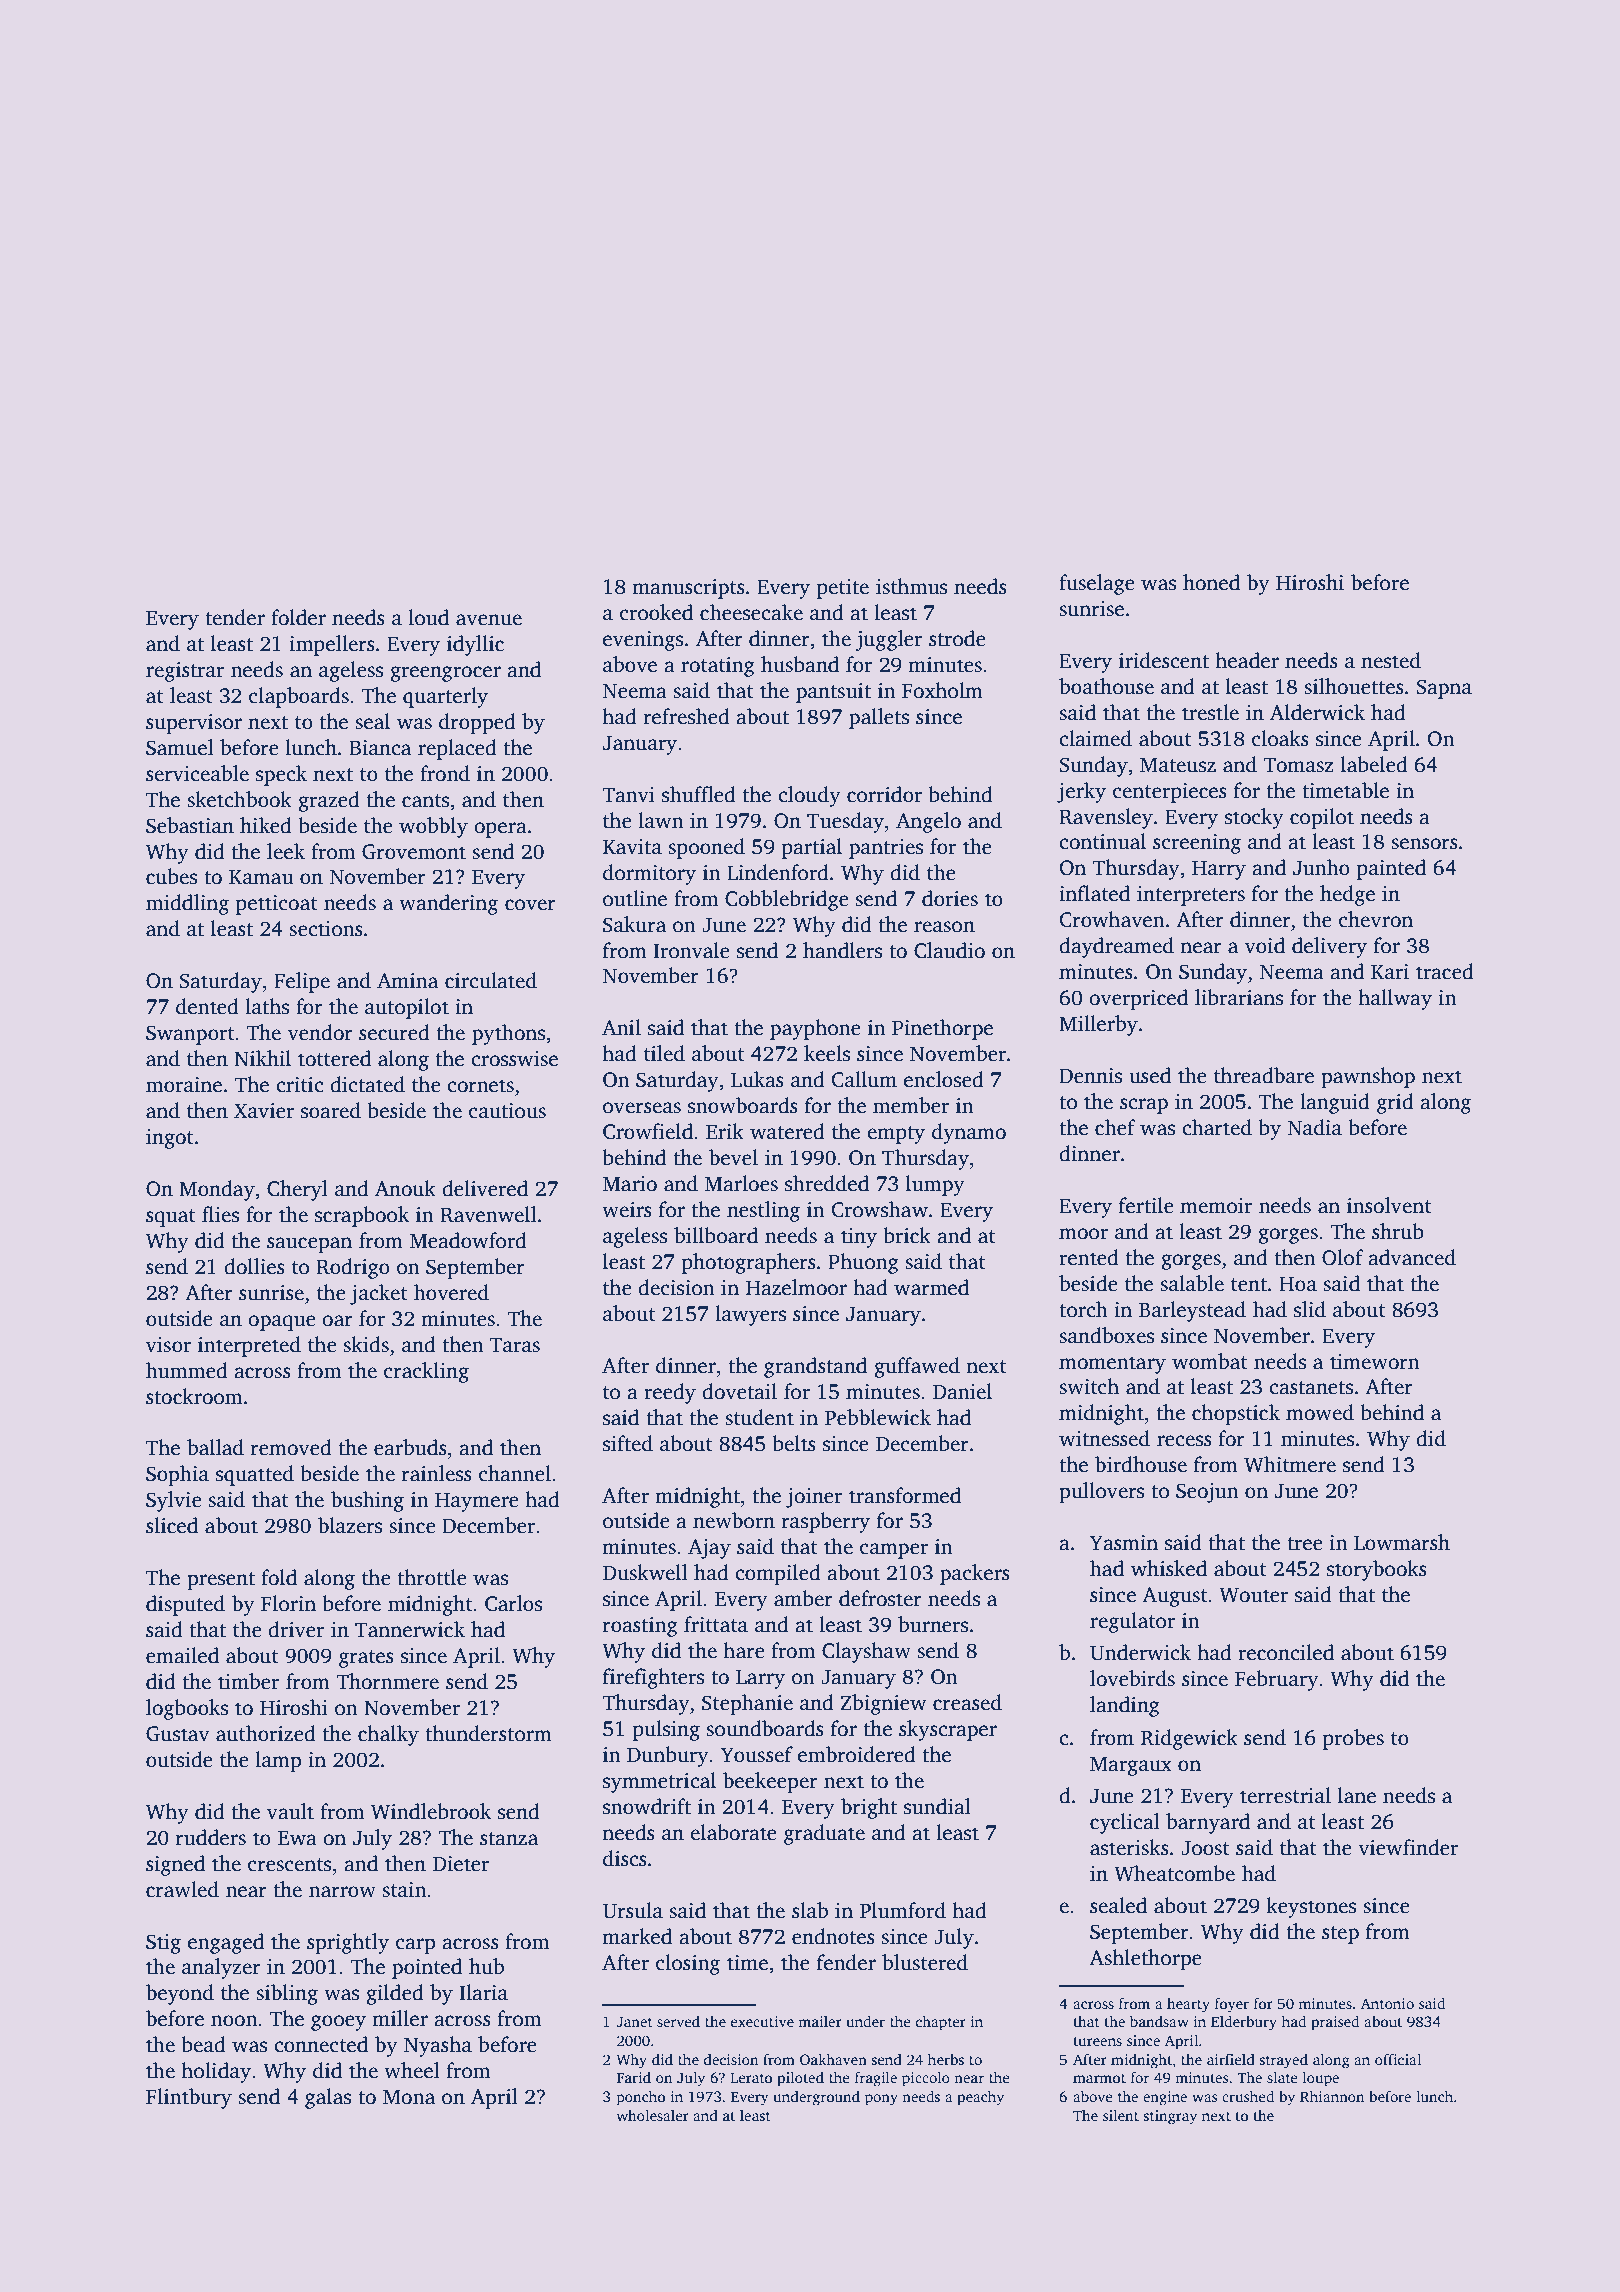 The height and width of the screenshot is (2292, 1620). What do you see at coordinates (937, 1806) in the screenshot?
I see `sundial` at bounding box center [937, 1806].
